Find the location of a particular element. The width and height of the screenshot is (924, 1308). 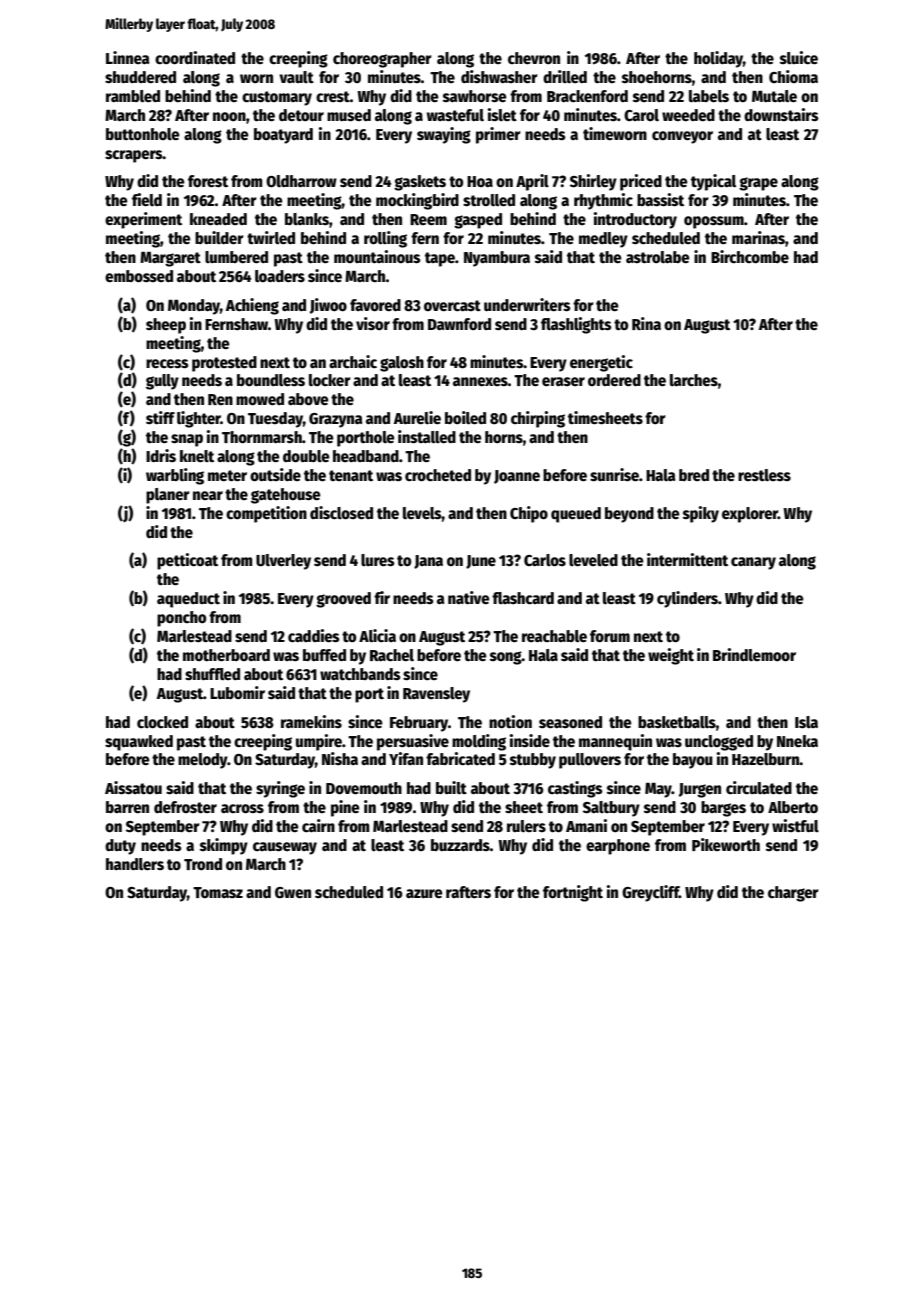

coordinated is located at coordinates (195, 57).
